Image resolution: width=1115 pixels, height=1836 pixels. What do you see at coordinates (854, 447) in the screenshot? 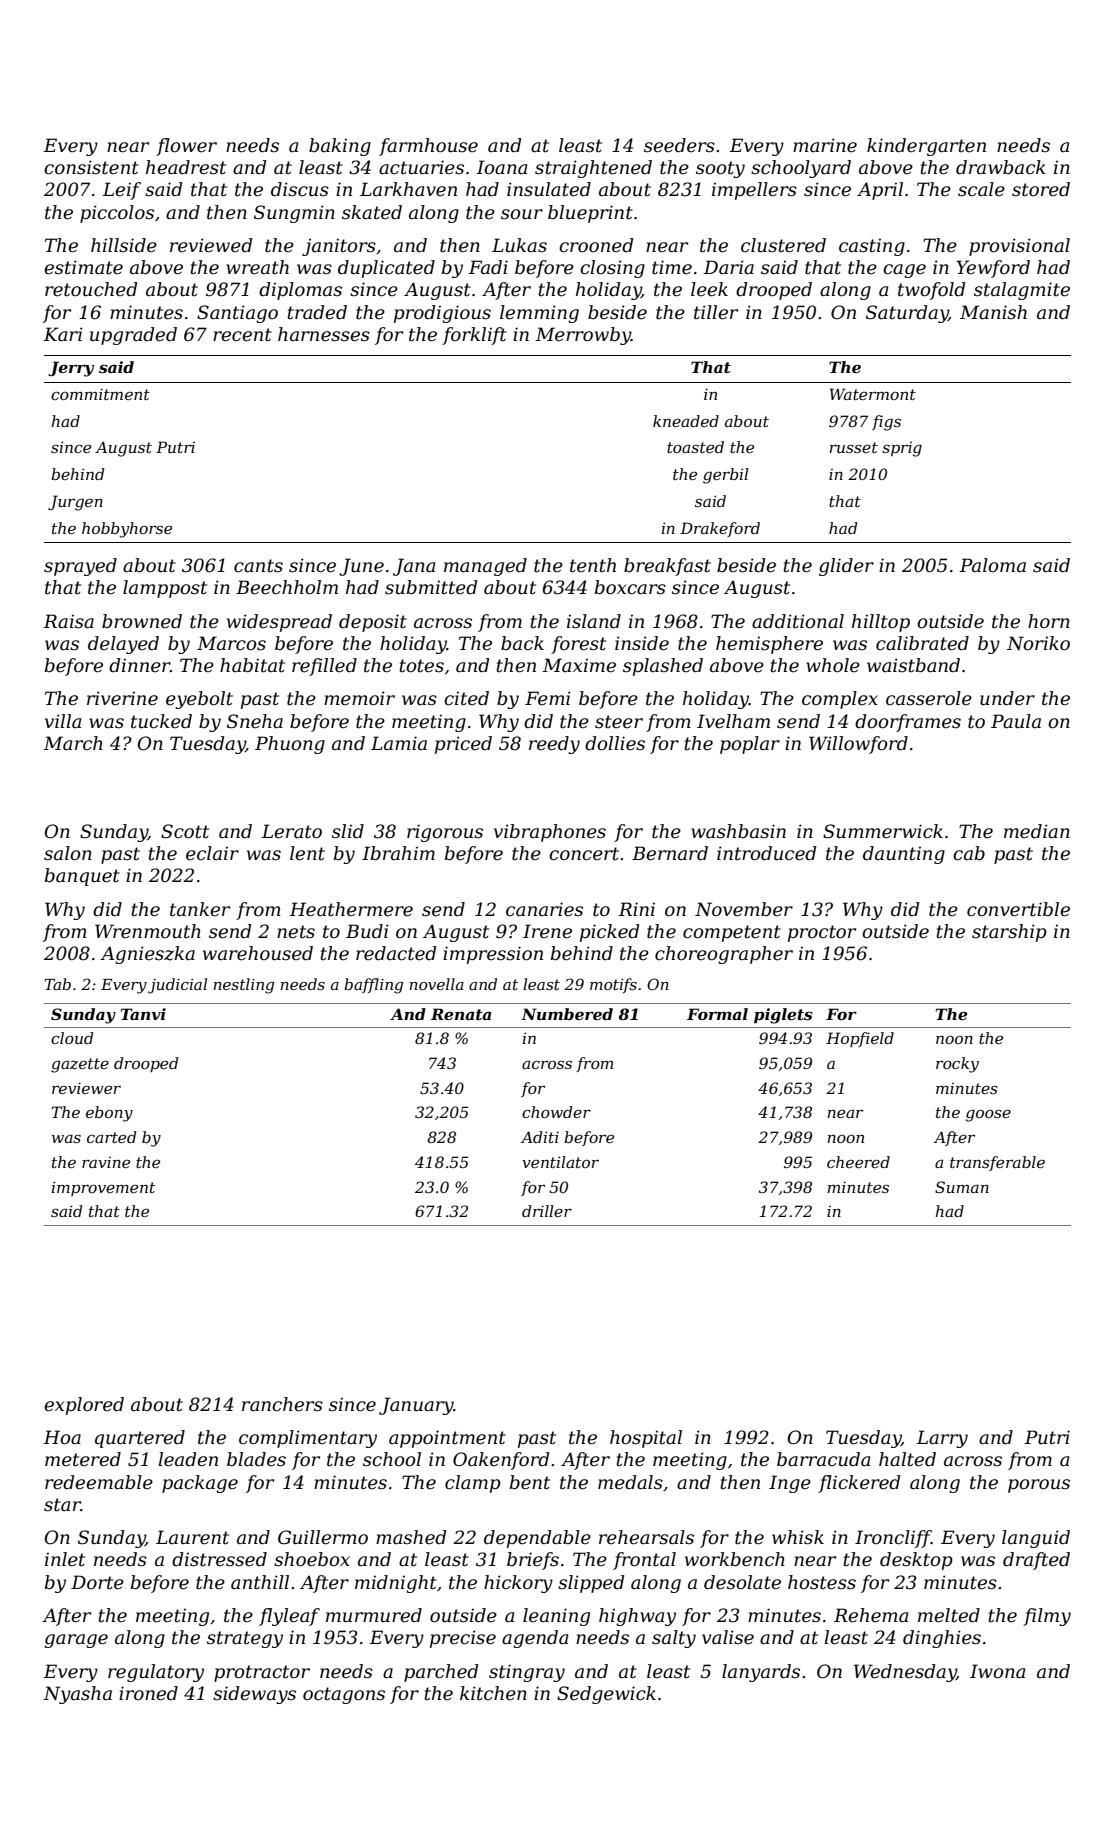
I see `russet` at bounding box center [854, 447].
